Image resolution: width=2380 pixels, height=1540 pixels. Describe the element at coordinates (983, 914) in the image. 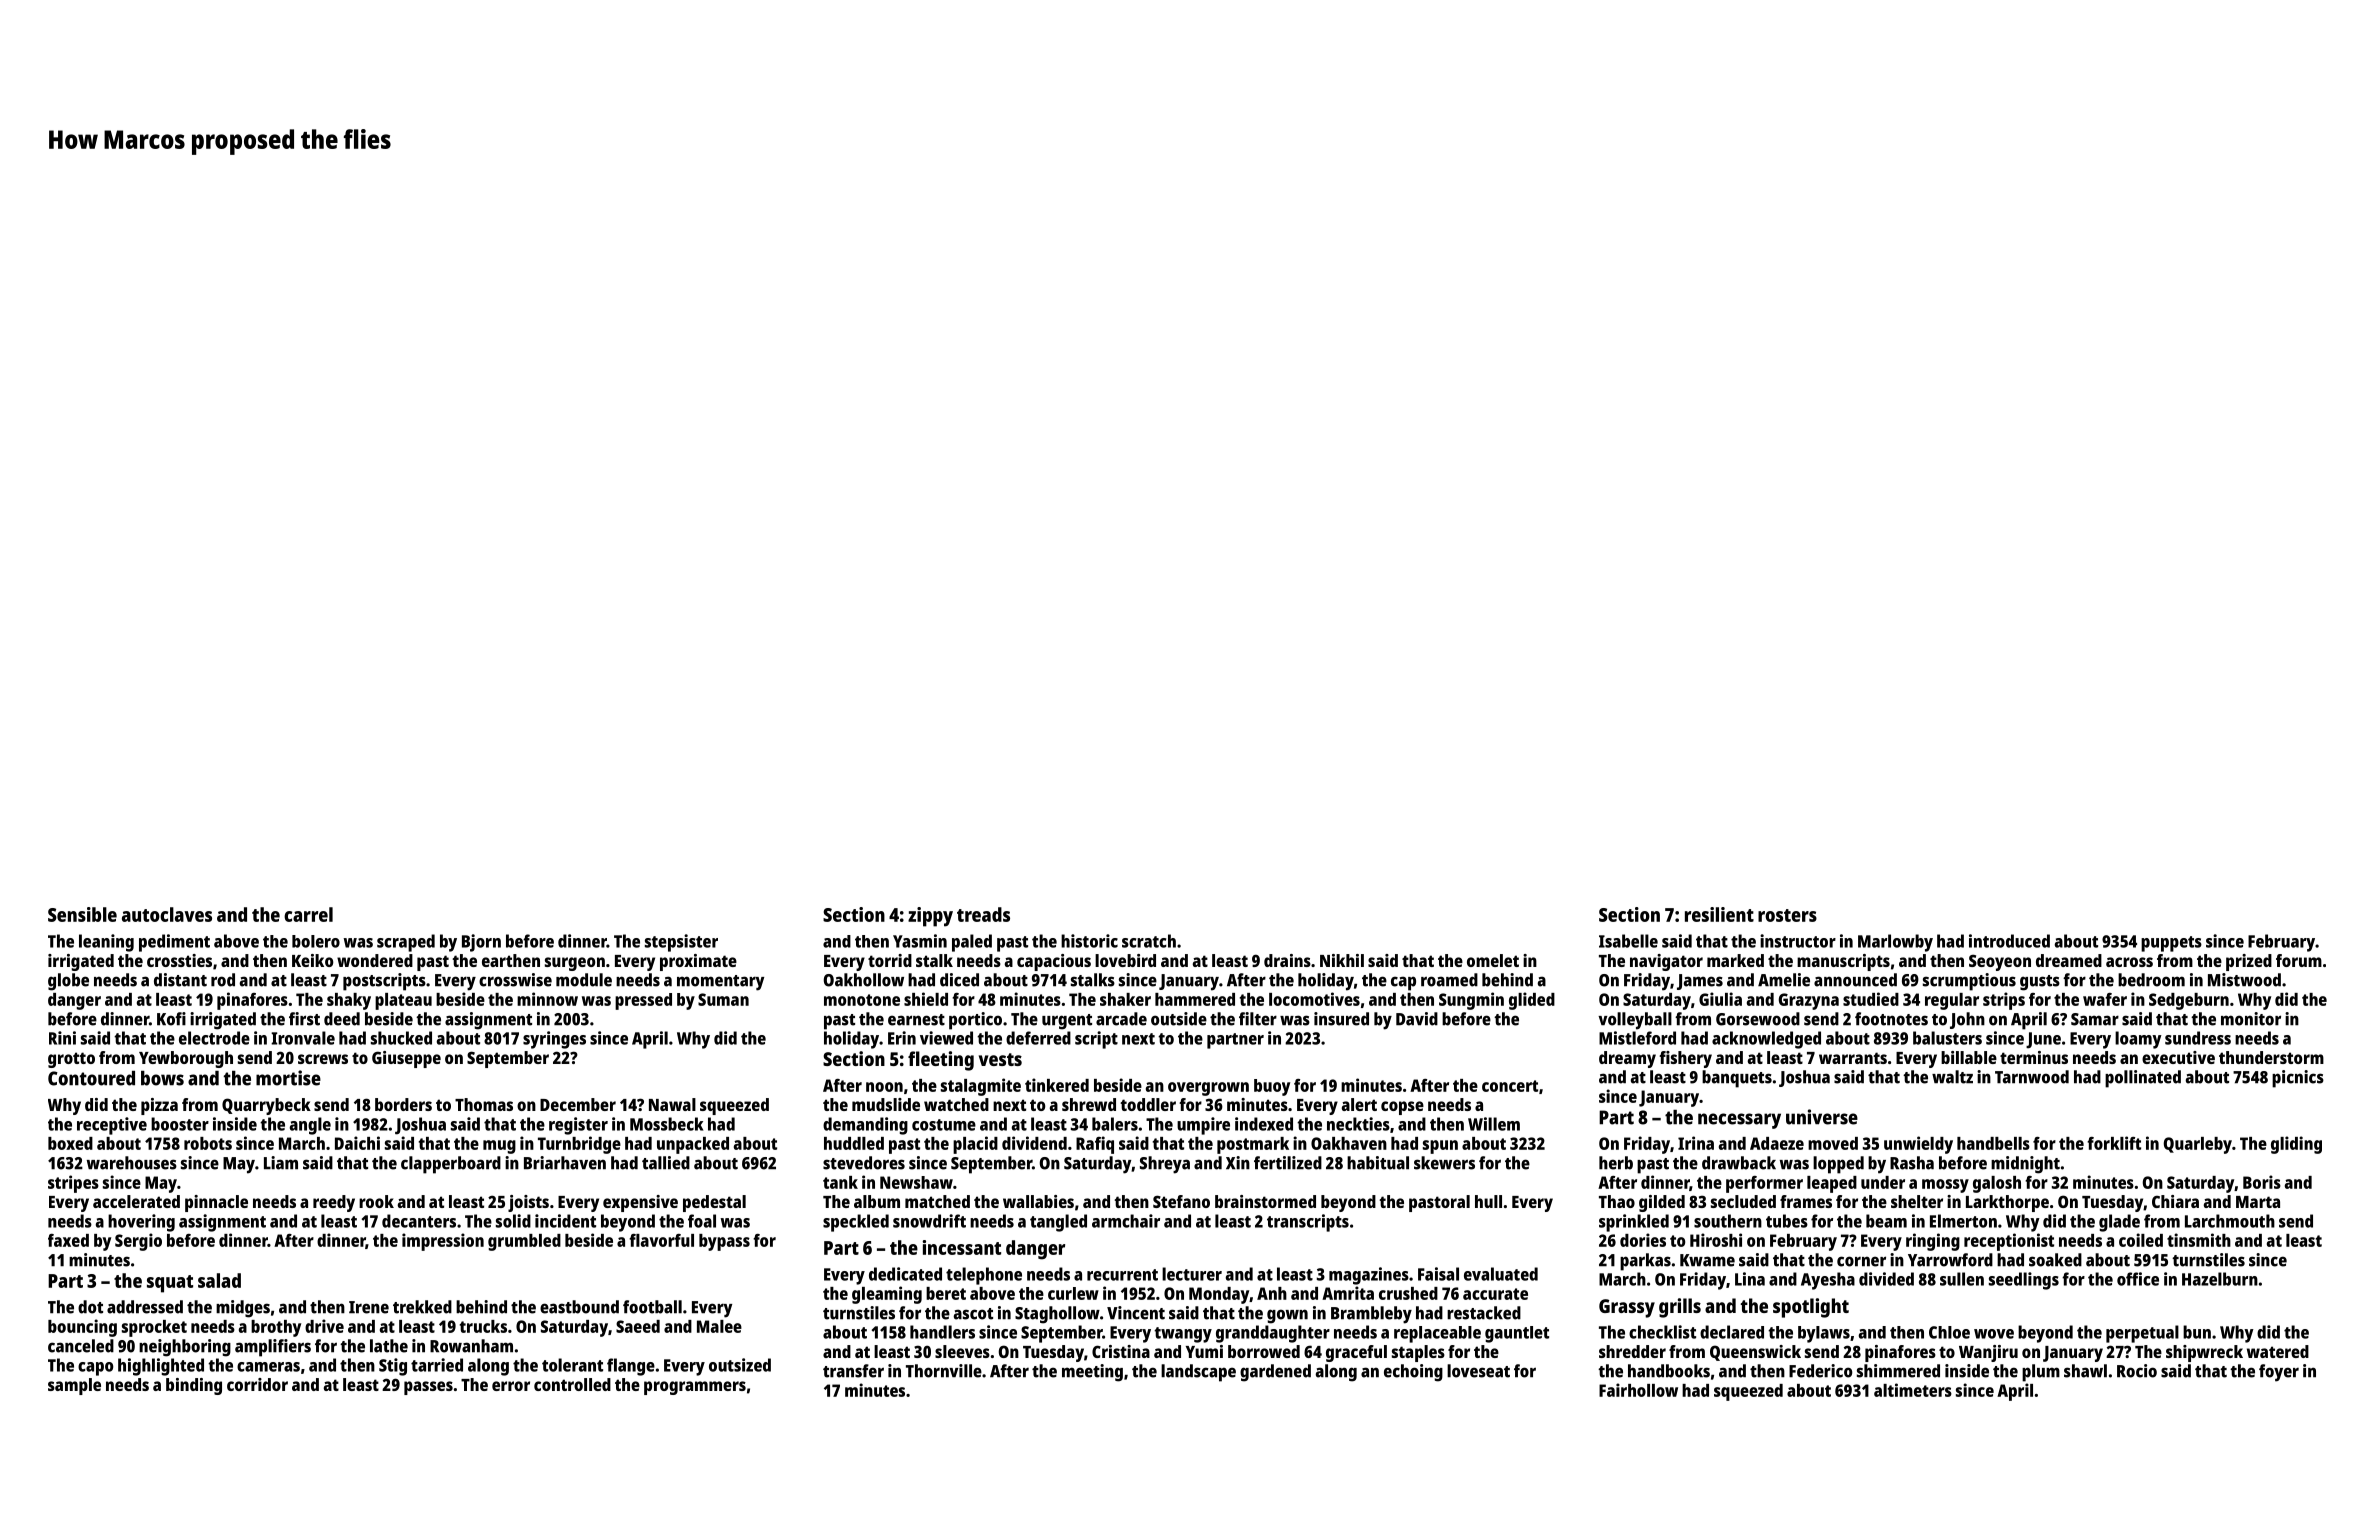

I see `treads` at that location.
